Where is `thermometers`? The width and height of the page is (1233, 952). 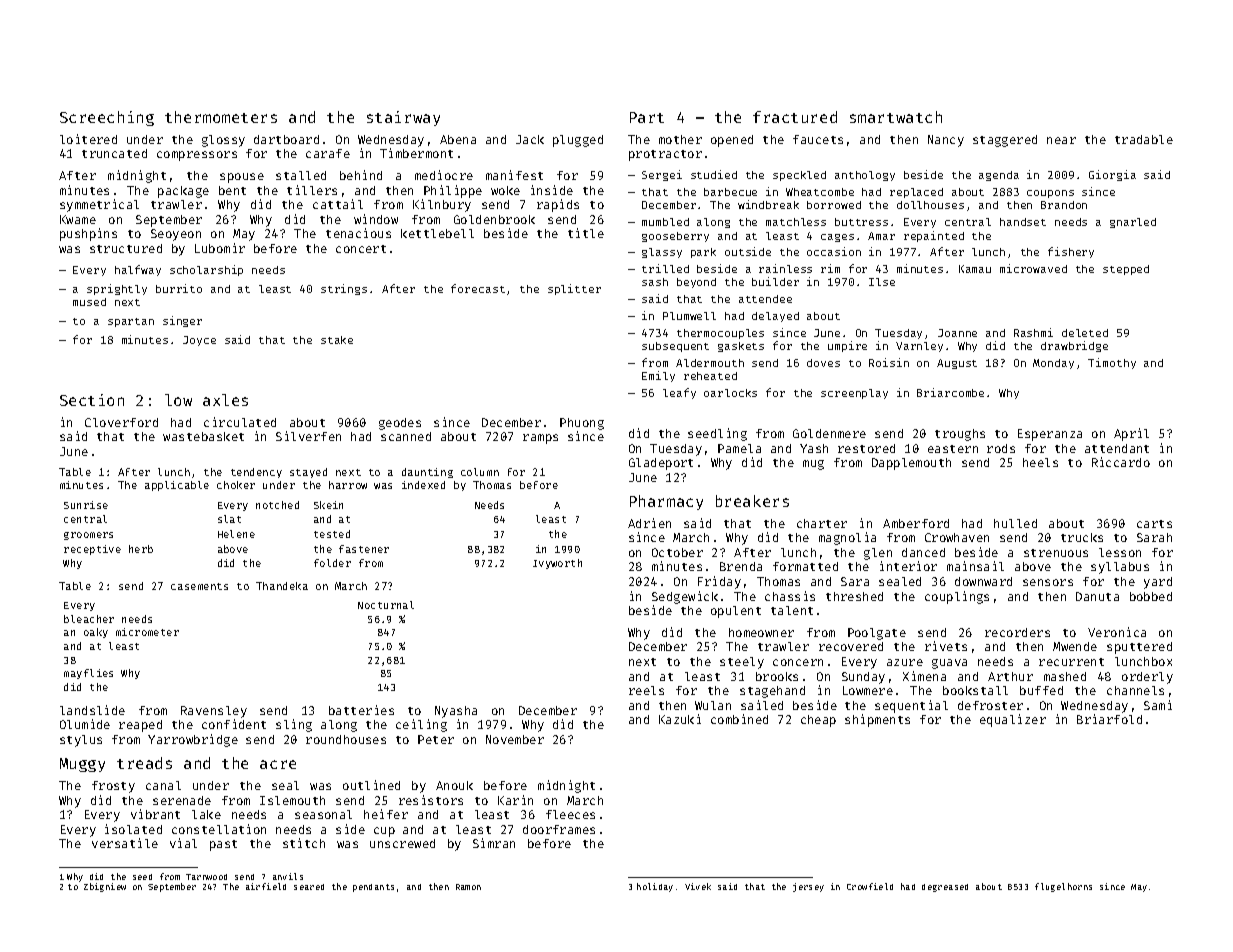 thermometers is located at coordinates (221, 117).
